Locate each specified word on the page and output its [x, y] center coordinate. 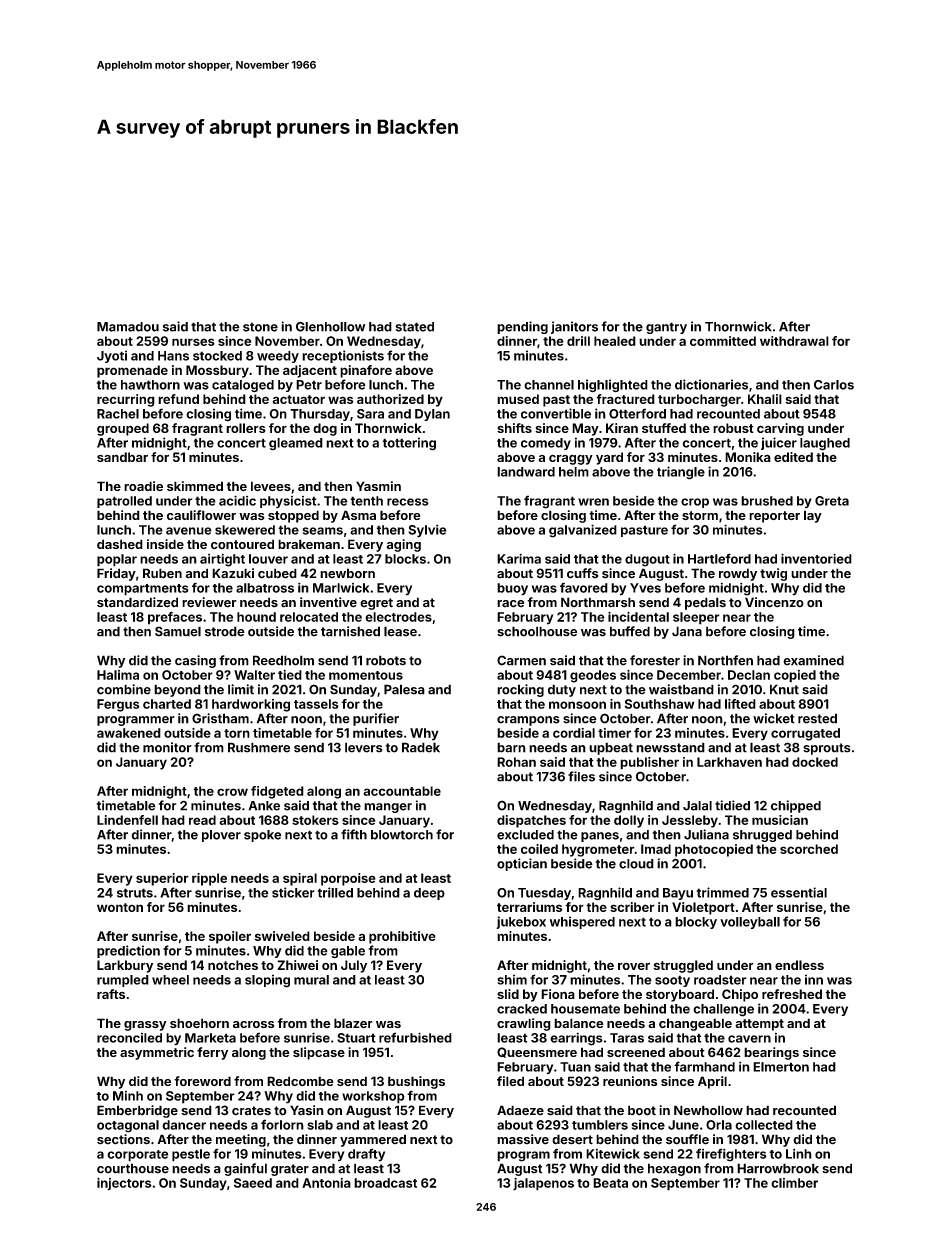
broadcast [385, 1183]
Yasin [307, 1110]
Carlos [834, 385]
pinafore [366, 371]
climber [794, 1183]
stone [260, 327]
